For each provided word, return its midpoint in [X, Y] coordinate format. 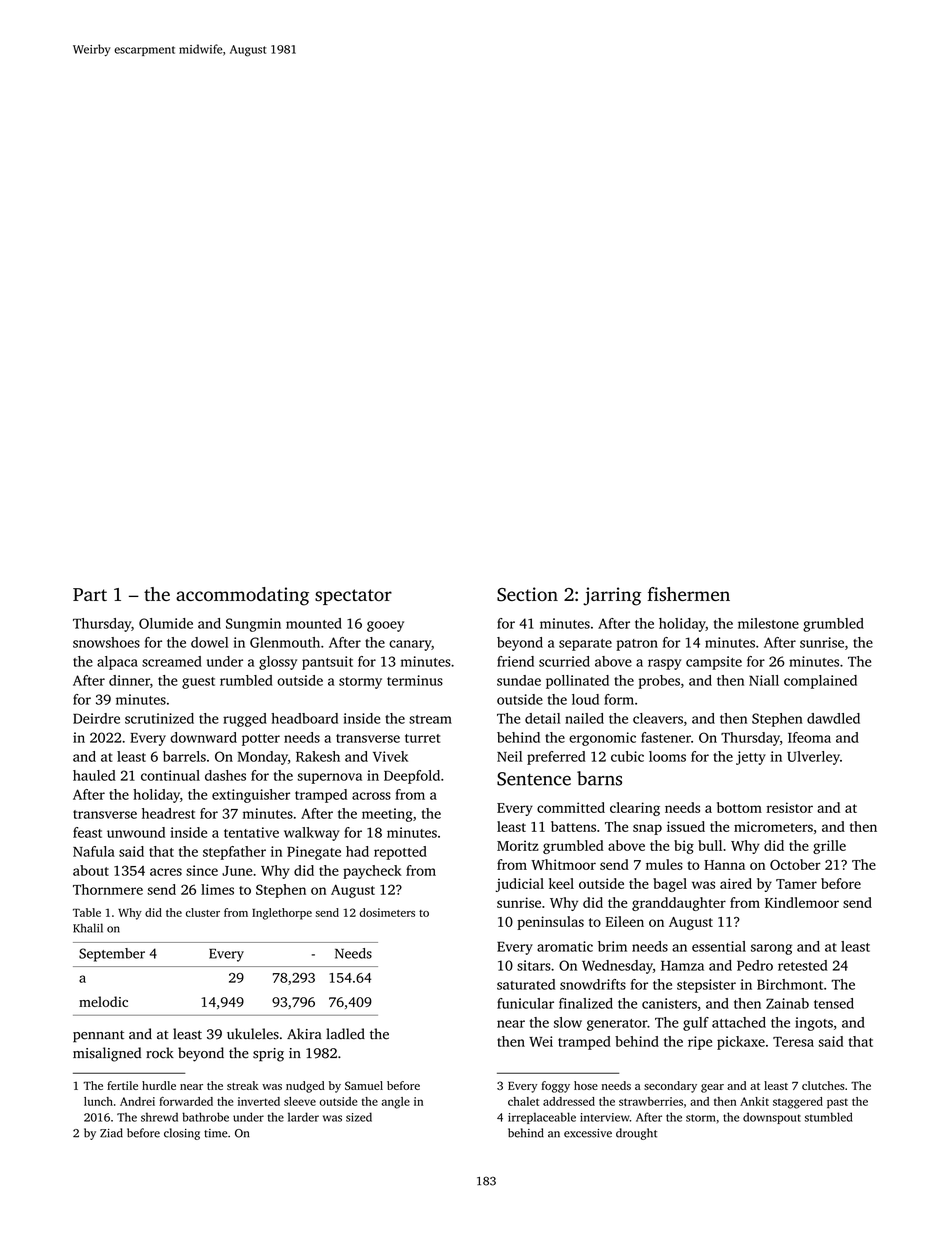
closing [182, 1134]
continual [170, 775]
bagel [670, 885]
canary [410, 645]
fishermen [689, 594]
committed [571, 807]
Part [90, 594]
